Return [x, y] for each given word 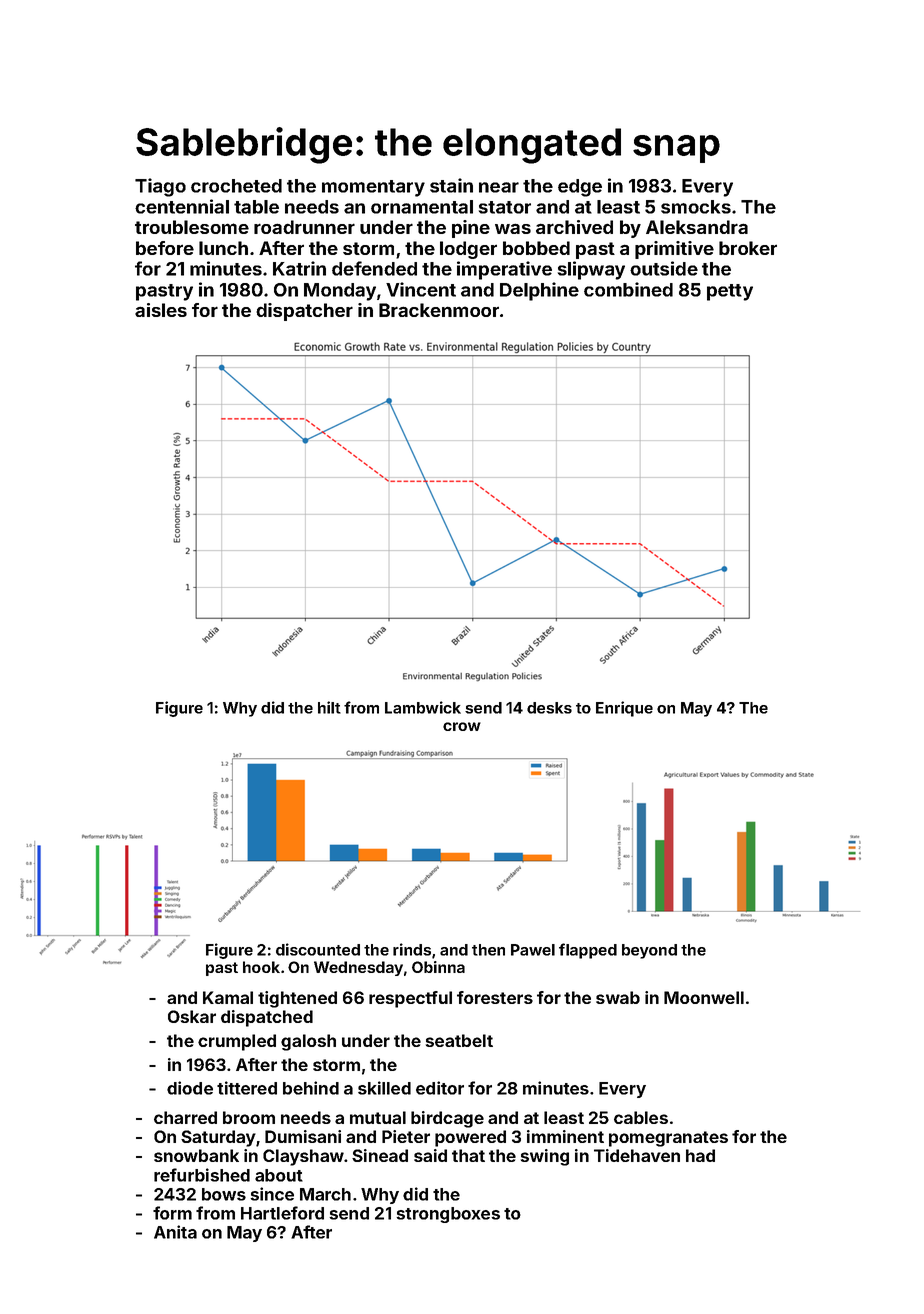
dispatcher [304, 312]
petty [730, 292]
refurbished [202, 1175]
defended [374, 268]
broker [748, 248]
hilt [329, 707]
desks [549, 708]
